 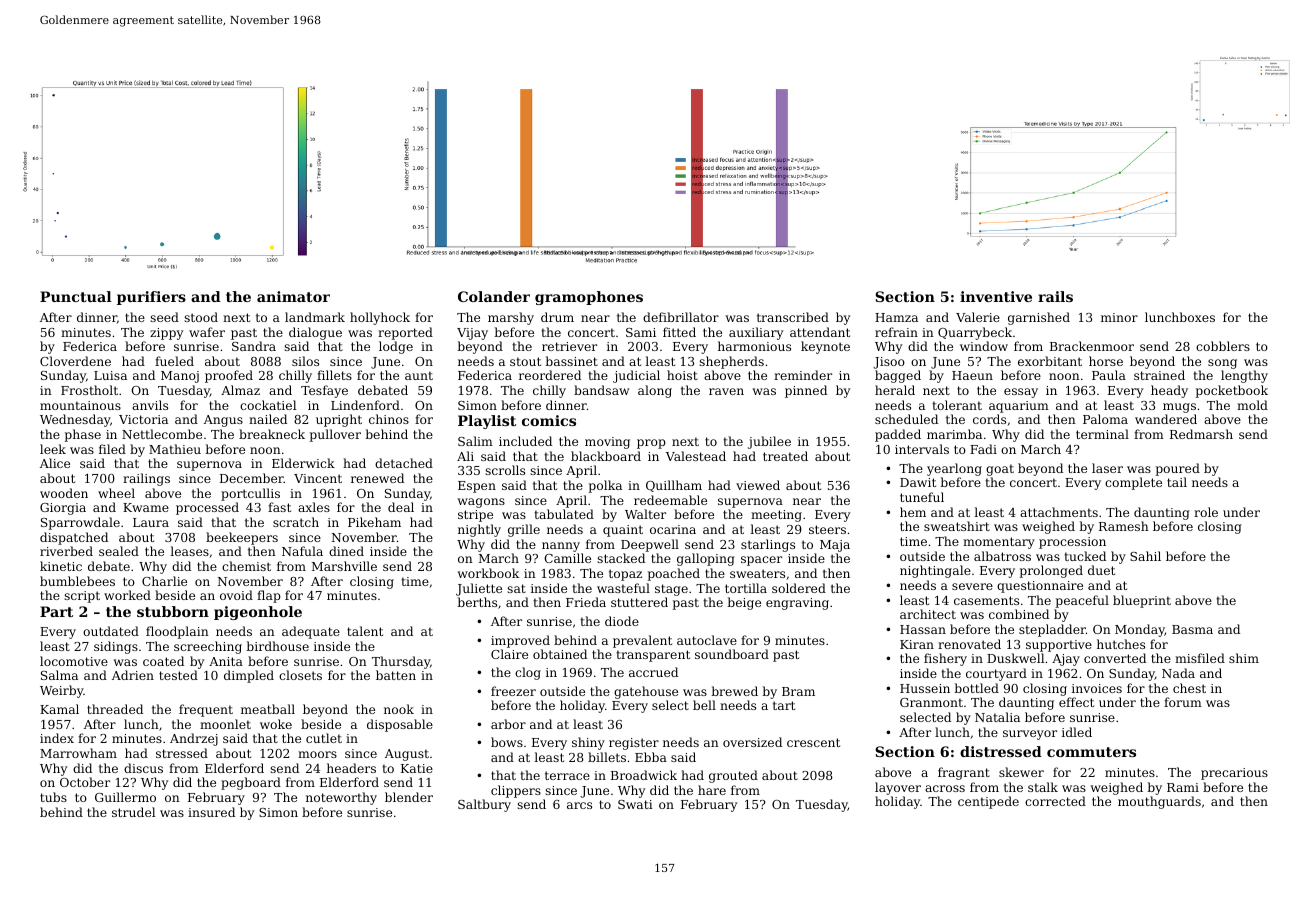 What do you see at coordinates (1234, 774) in the screenshot?
I see `precarious` at bounding box center [1234, 774].
